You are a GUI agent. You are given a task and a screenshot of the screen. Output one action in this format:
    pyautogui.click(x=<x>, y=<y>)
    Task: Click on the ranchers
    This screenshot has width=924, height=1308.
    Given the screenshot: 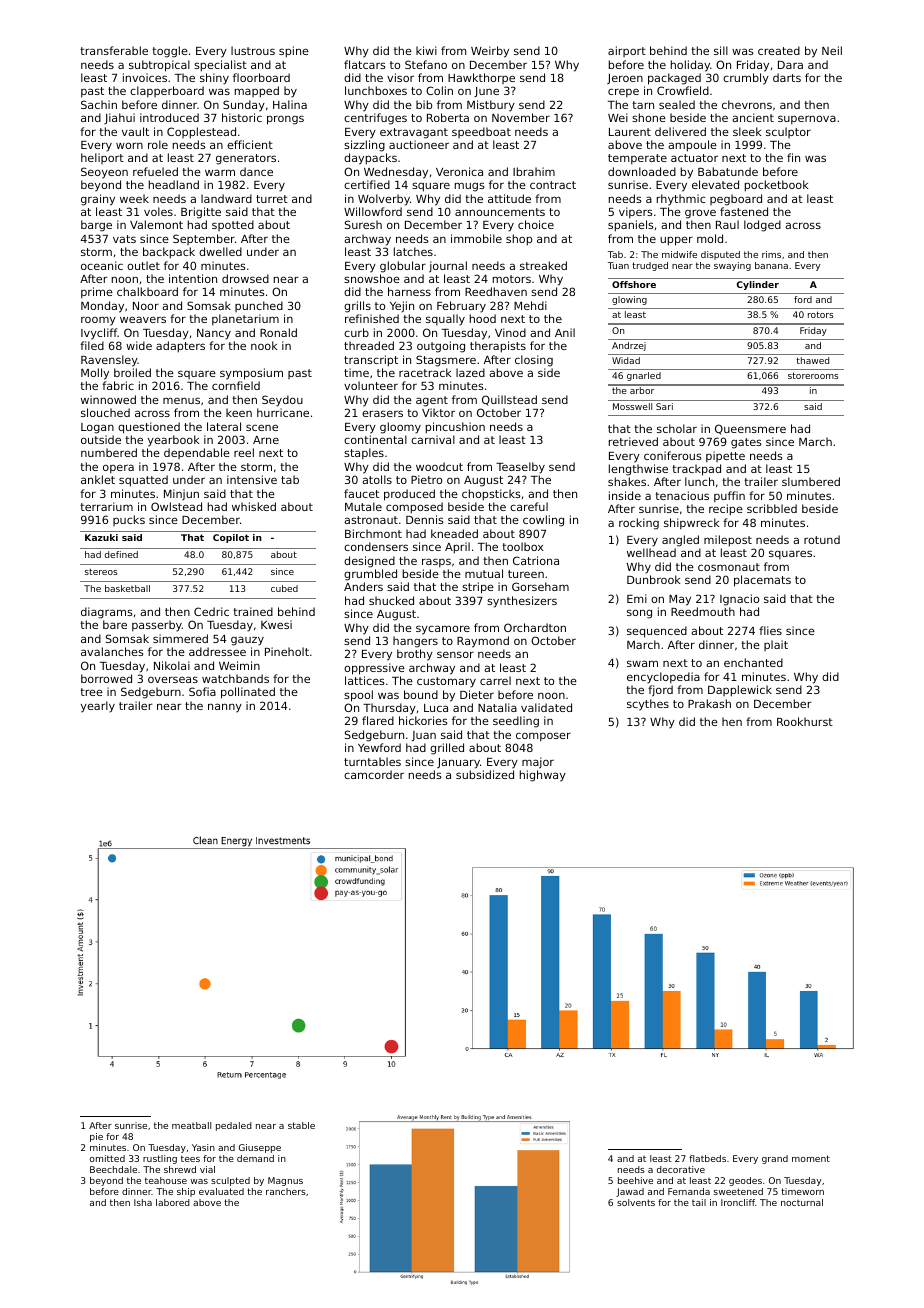 What is the action you would take?
    pyautogui.click(x=286, y=1191)
